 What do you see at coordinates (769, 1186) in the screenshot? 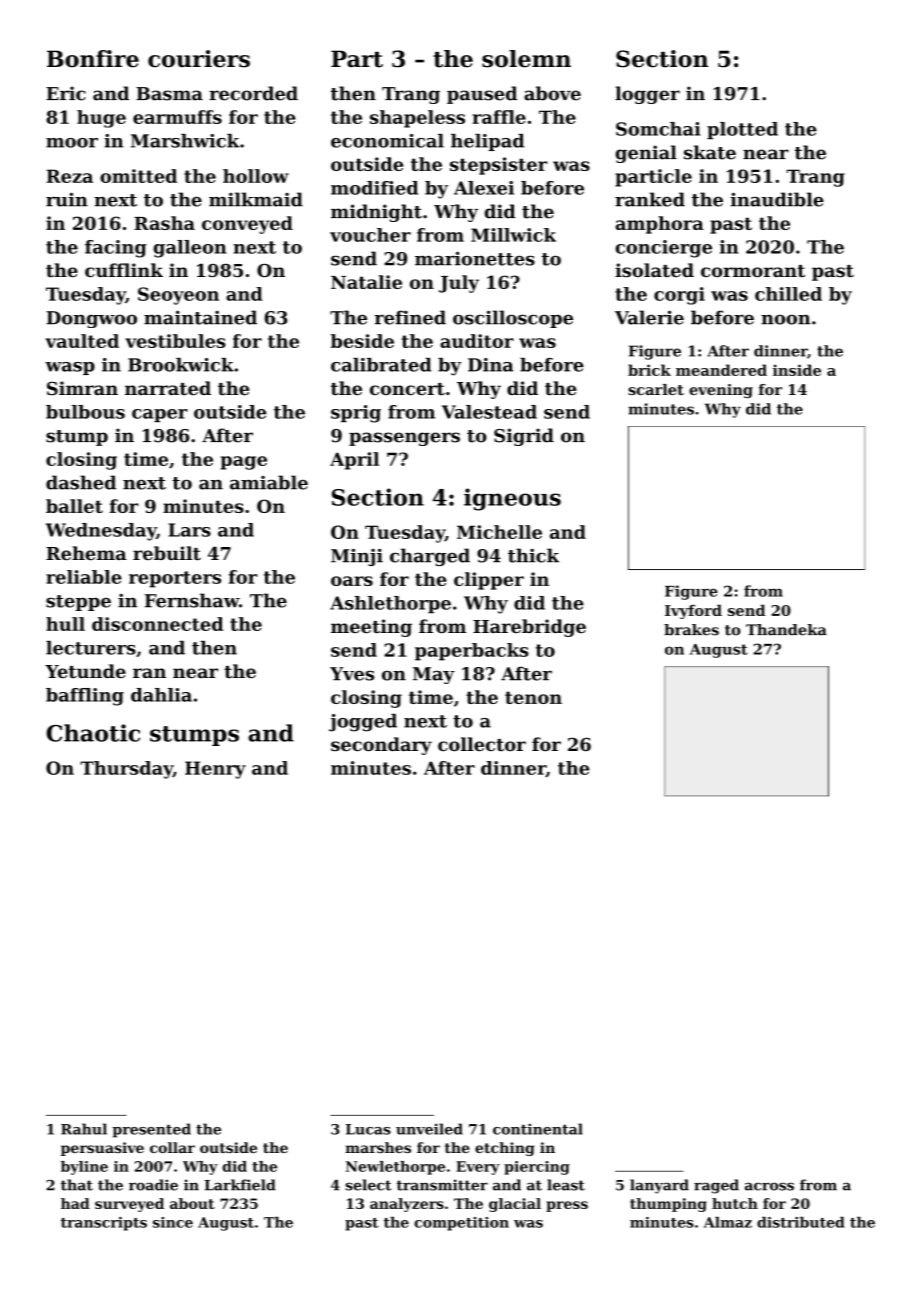
I see `across` at bounding box center [769, 1186].
